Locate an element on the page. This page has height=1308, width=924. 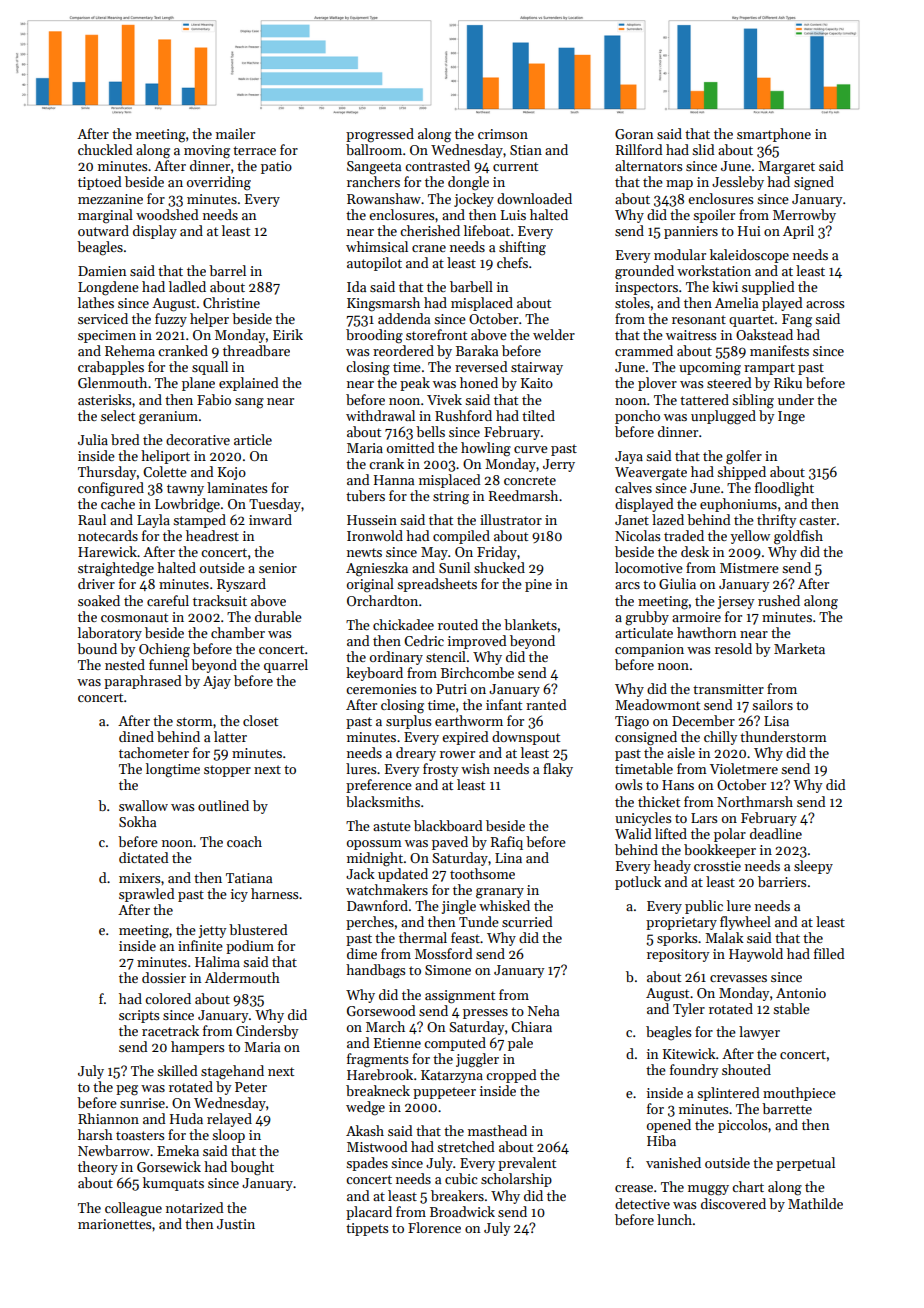
dictated is located at coordinates (144, 857).
